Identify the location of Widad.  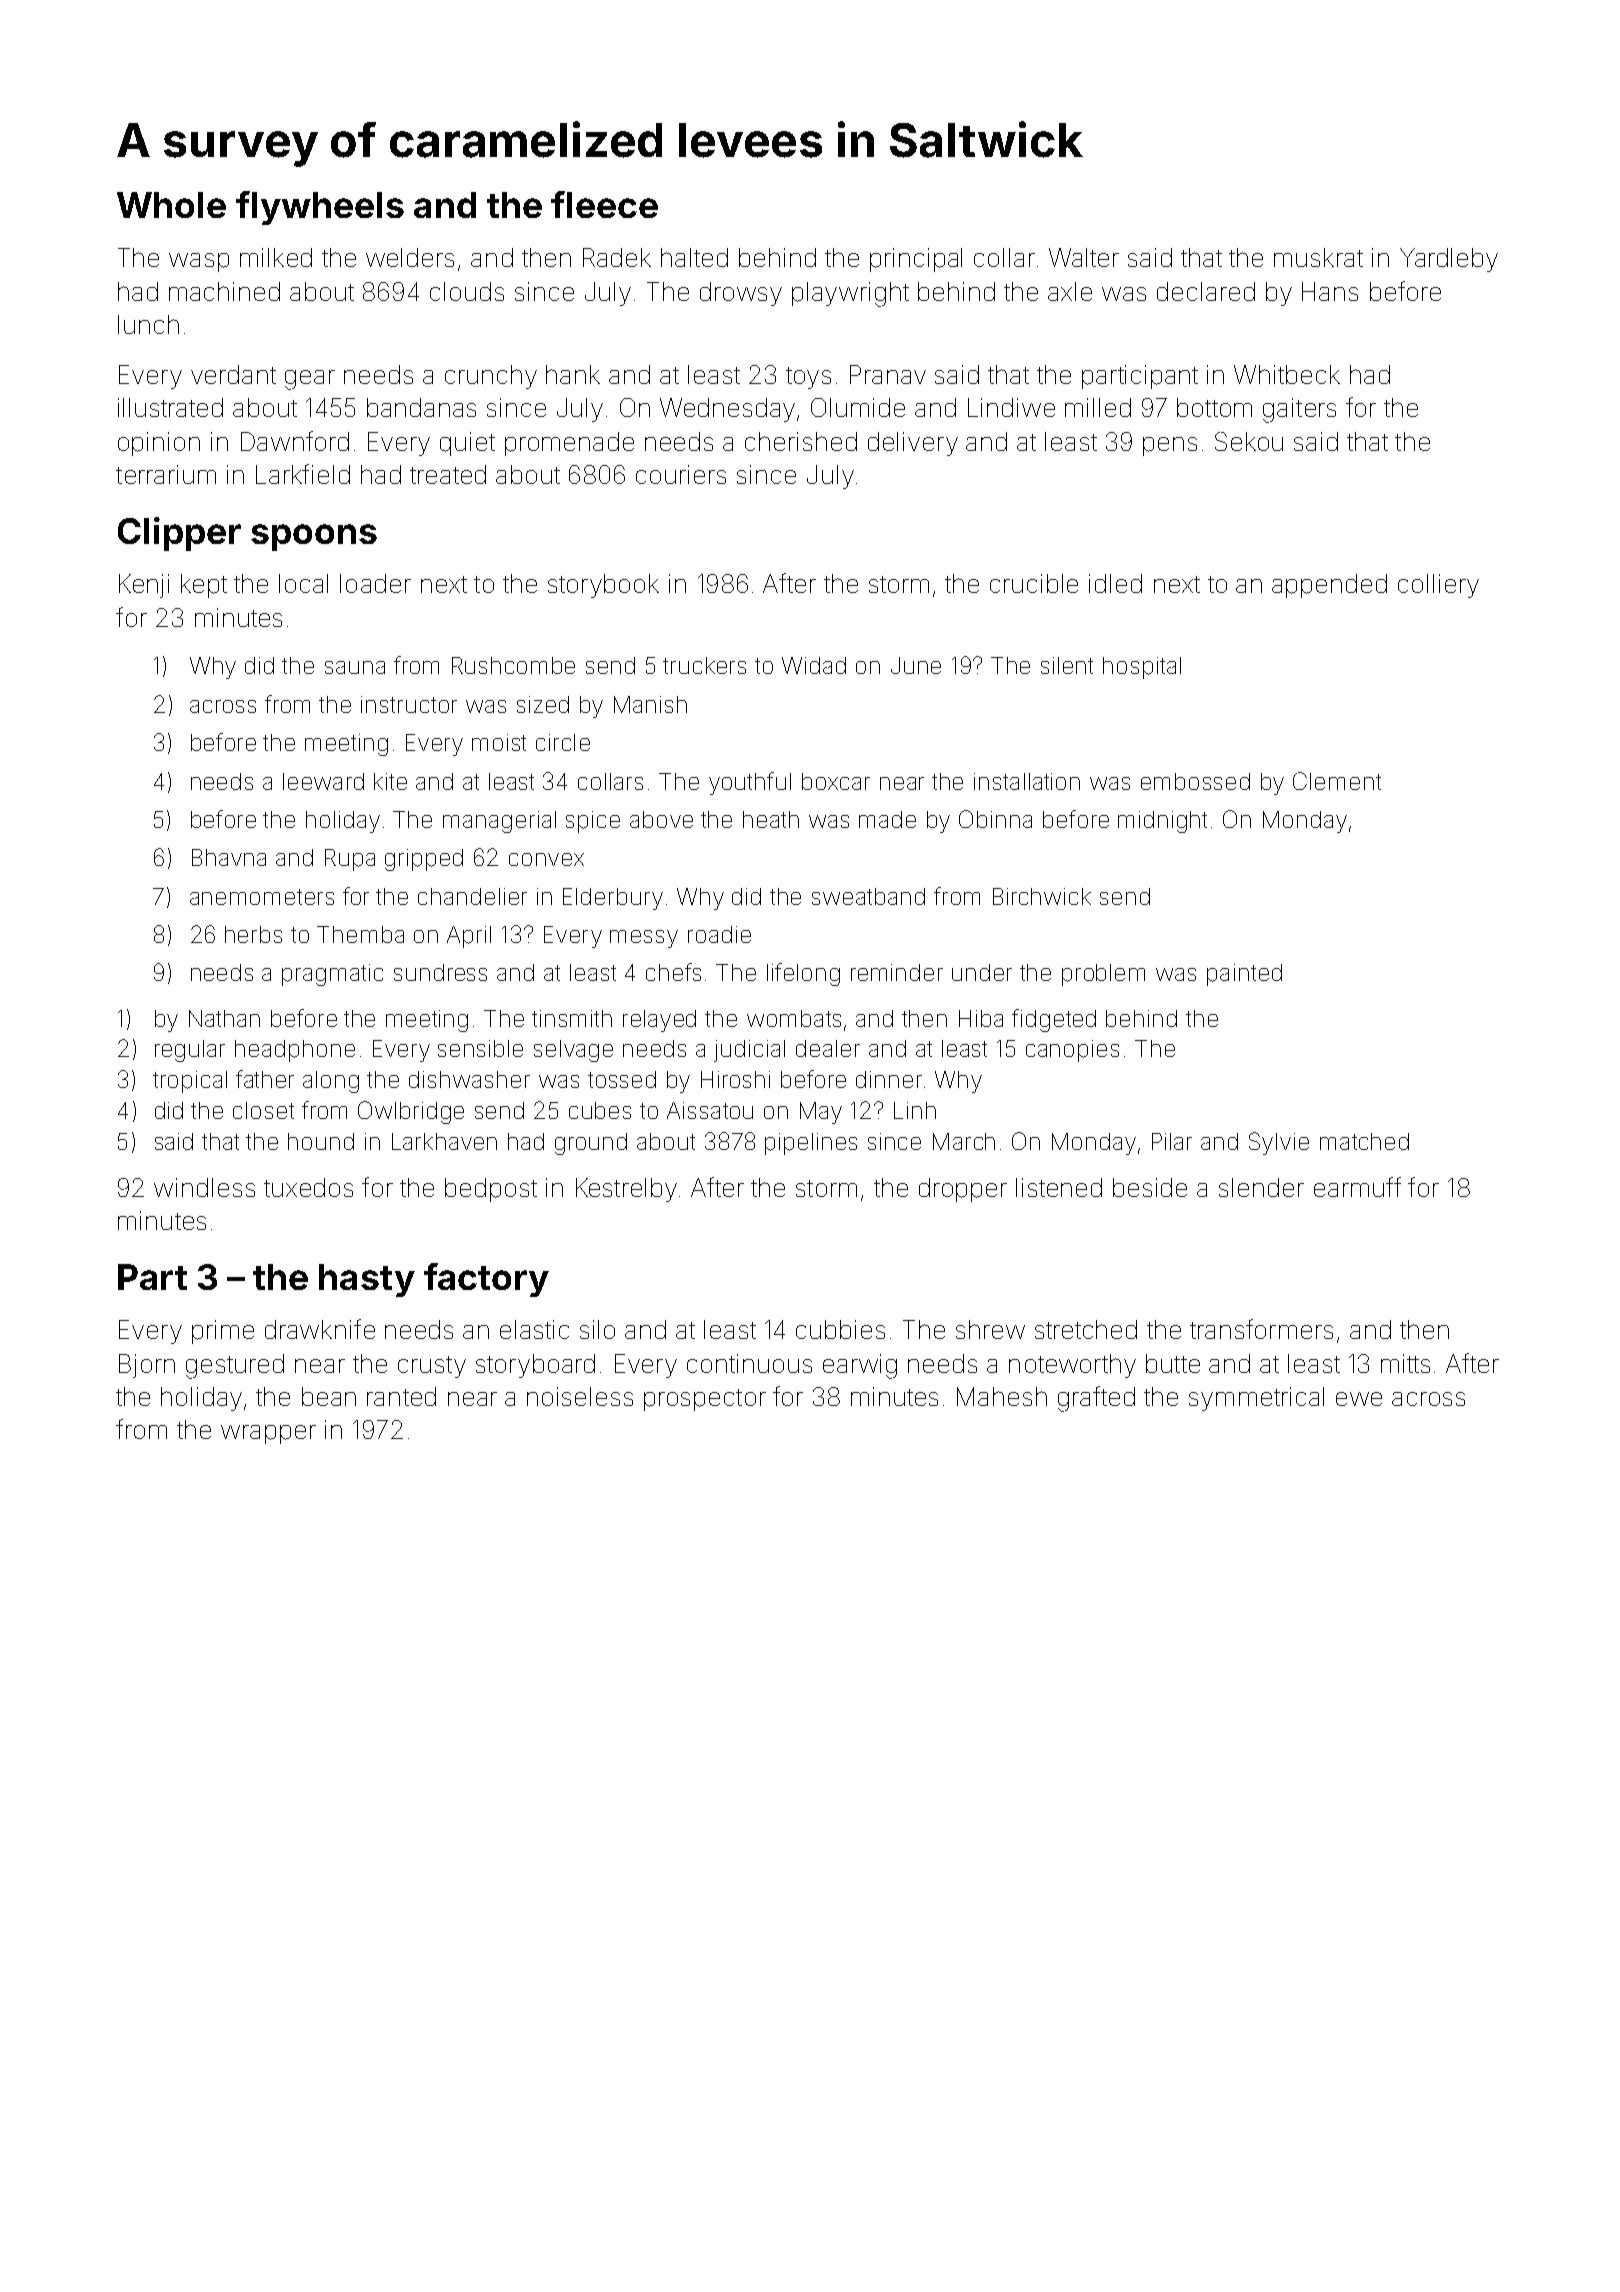
(814, 665).
